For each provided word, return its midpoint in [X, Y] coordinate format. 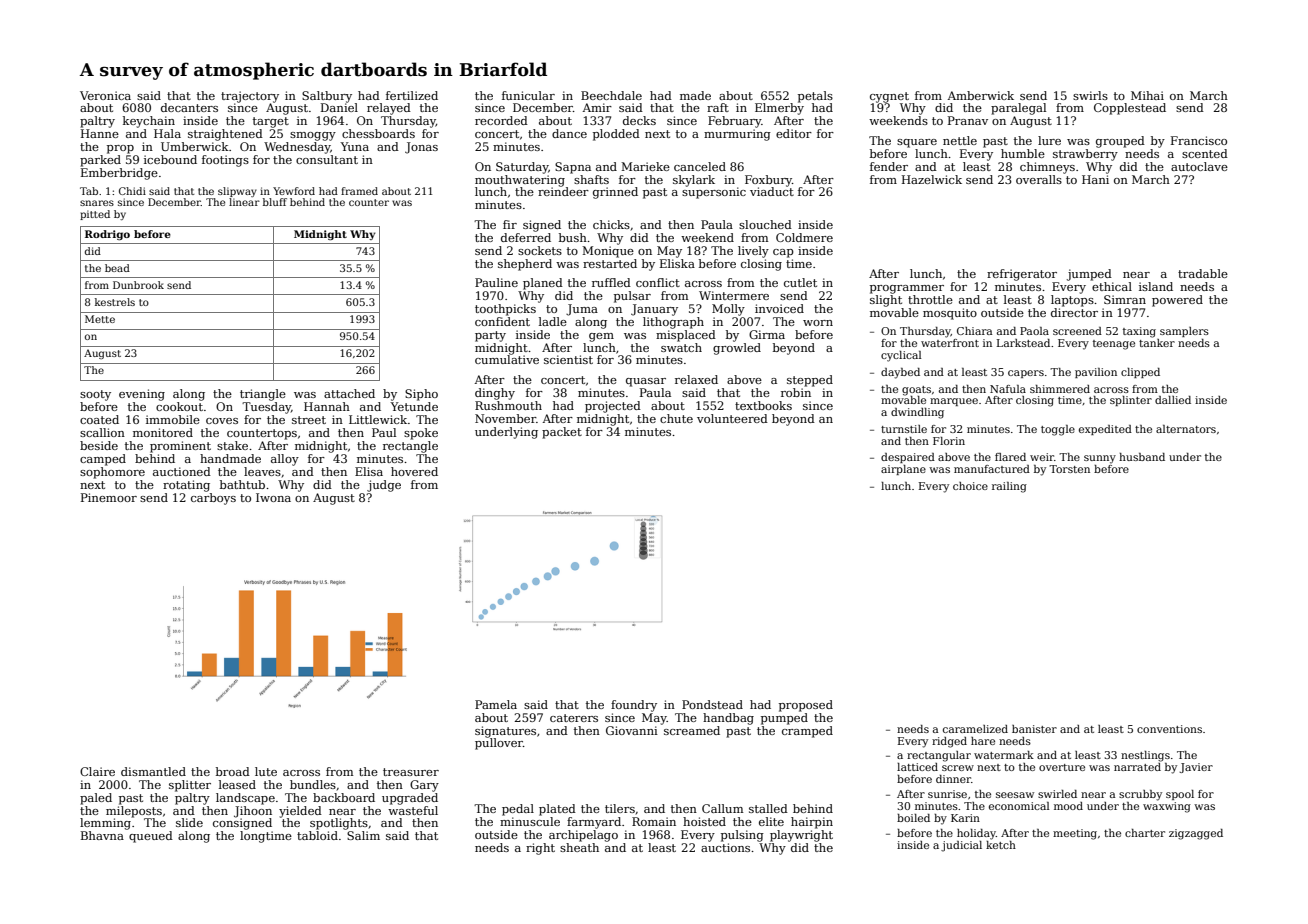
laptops [1072, 301]
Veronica [105, 95]
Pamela [496, 704]
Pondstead [712, 704]
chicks [611, 224]
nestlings [1145, 756]
